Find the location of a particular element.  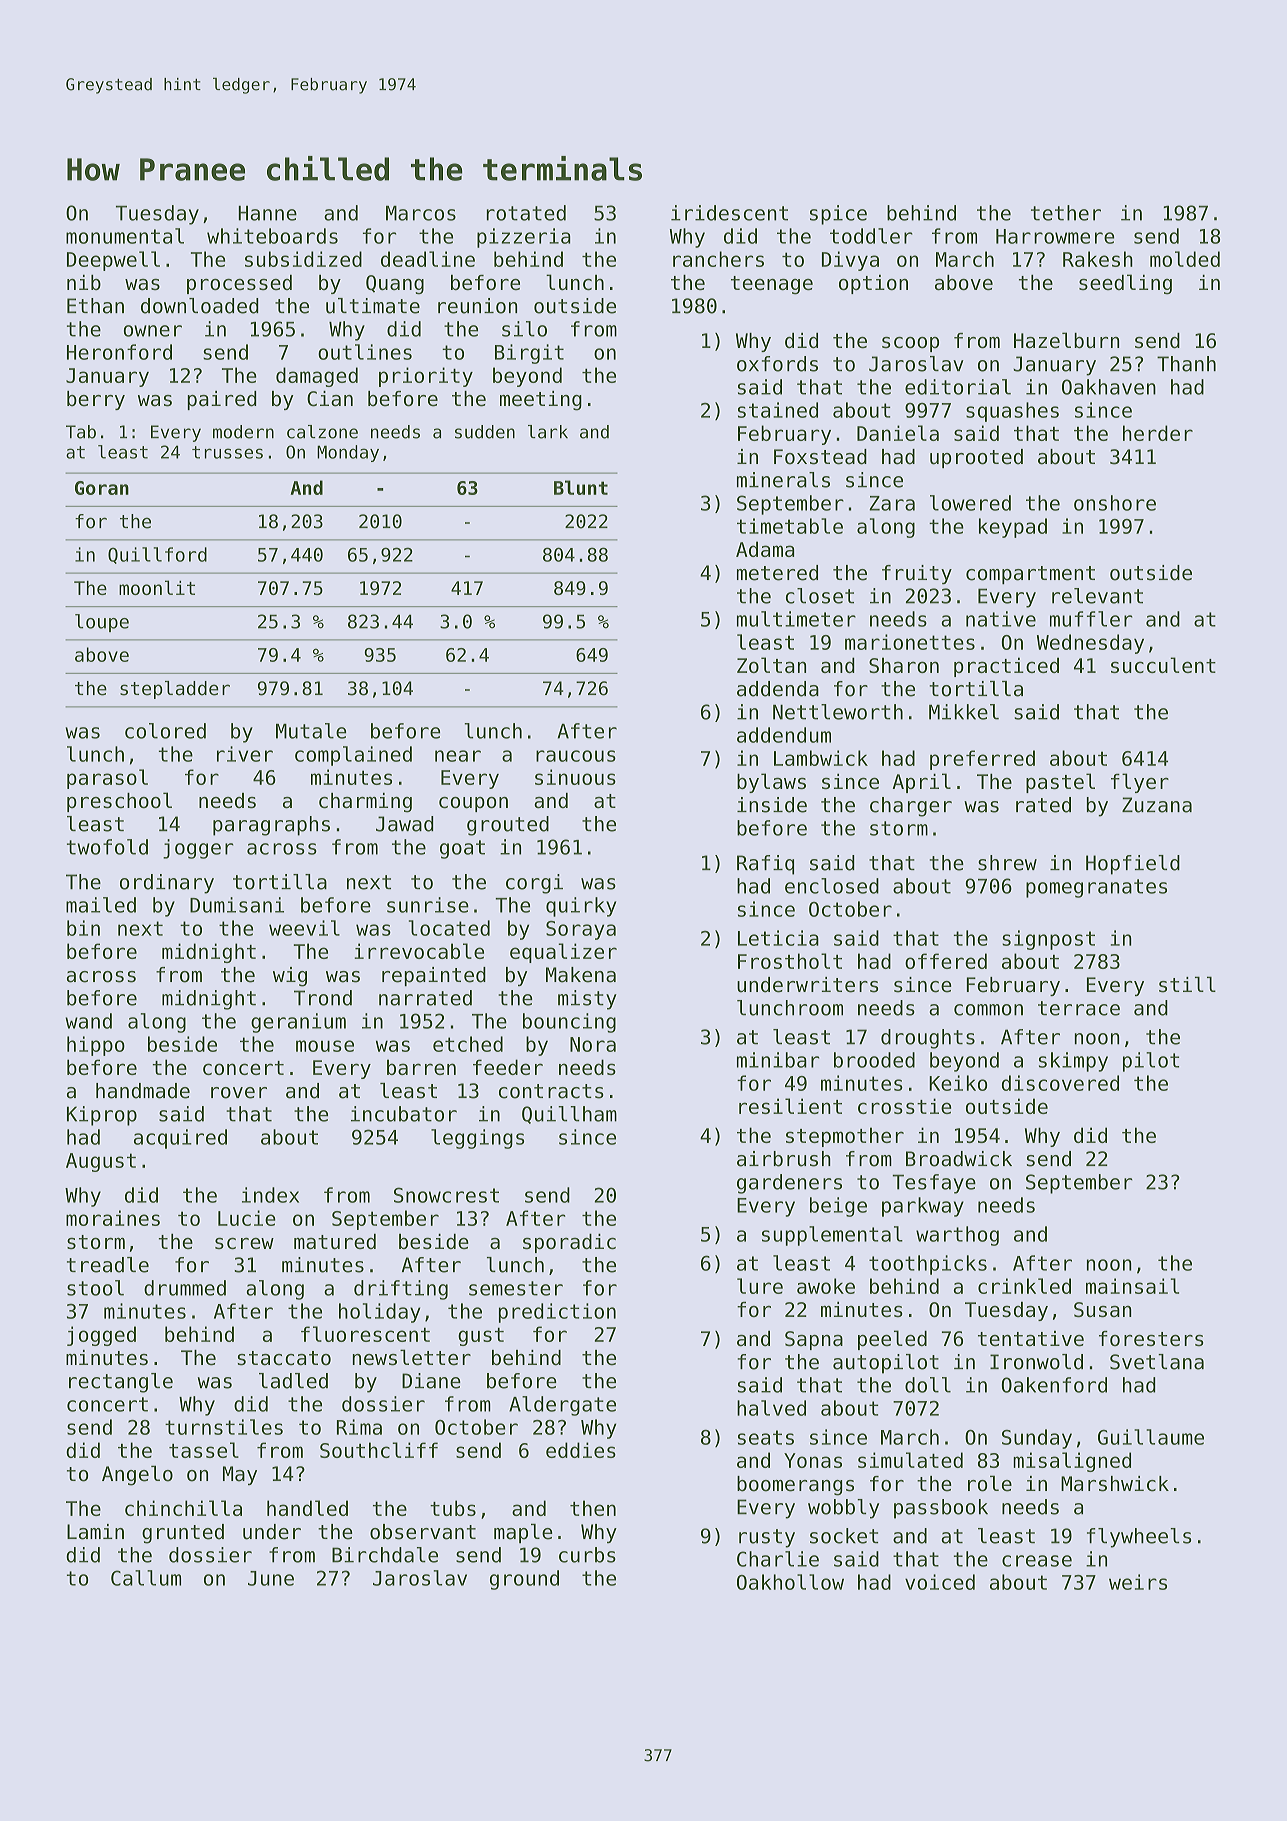

rotated is located at coordinates (526, 213).
